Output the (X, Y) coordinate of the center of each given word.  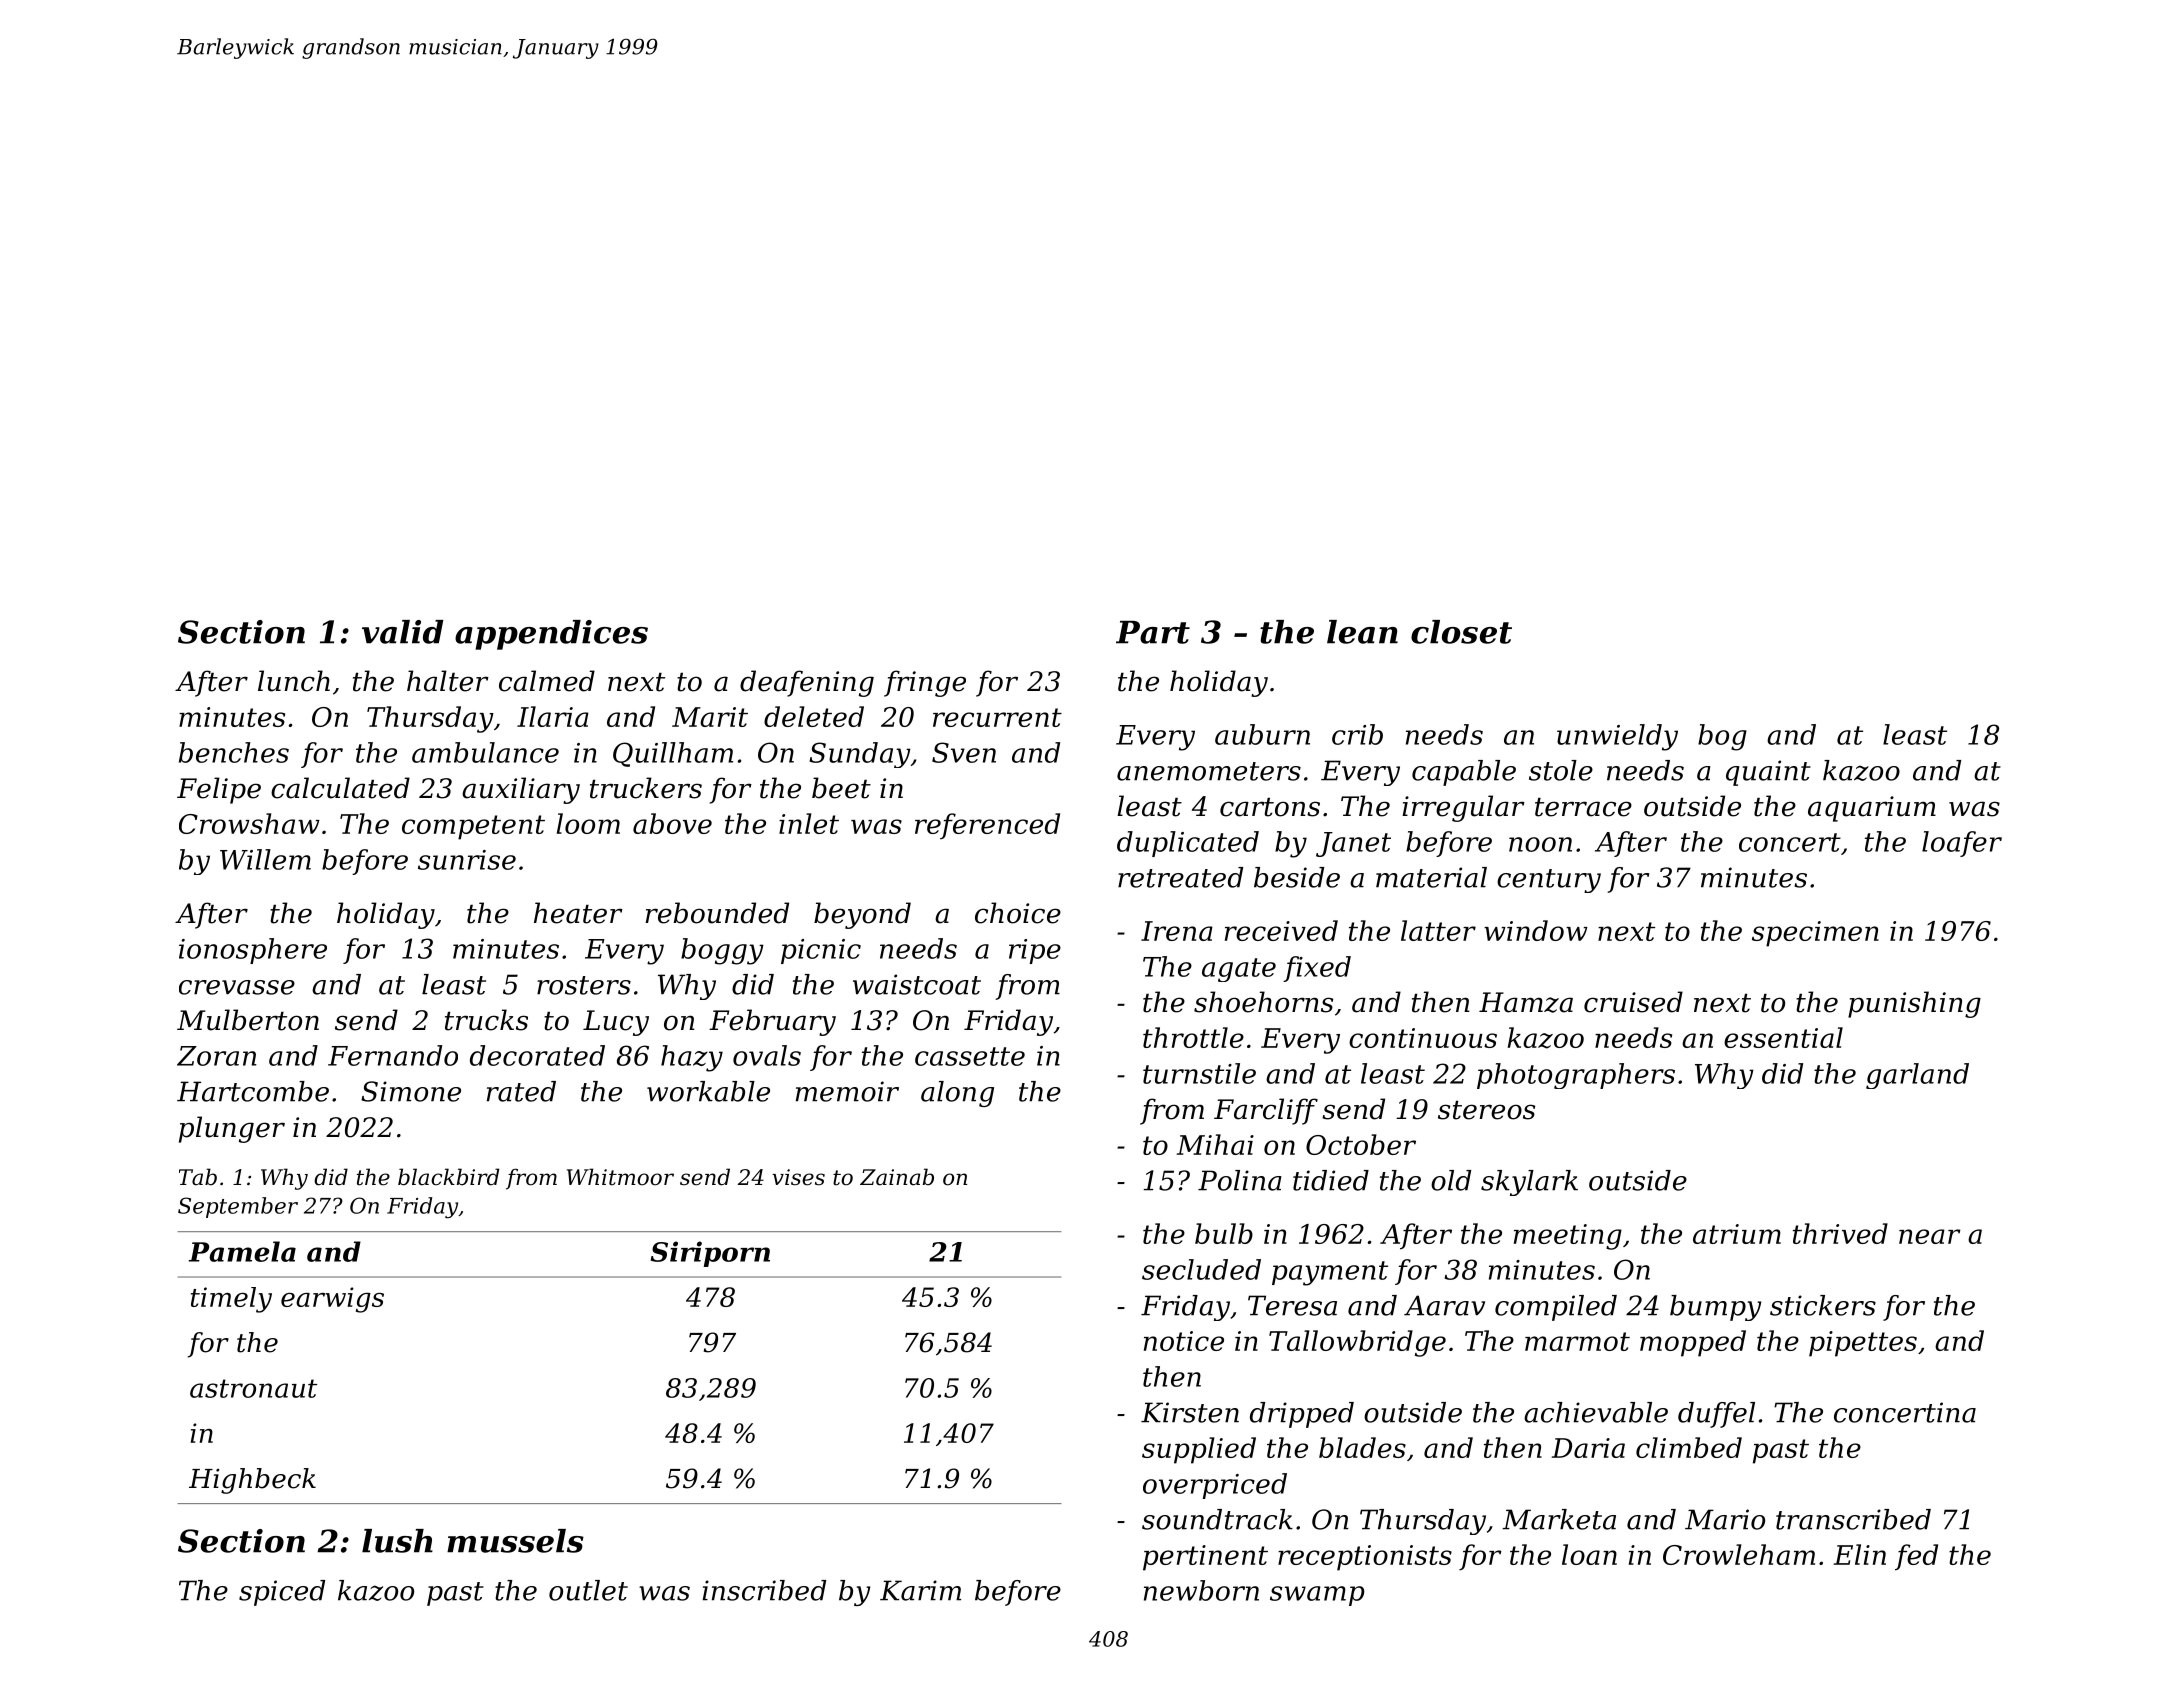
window (1536, 930)
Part (1153, 632)
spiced (282, 1593)
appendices (551, 635)
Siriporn (710, 1254)
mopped (1693, 1343)
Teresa (1292, 1305)
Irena (1177, 931)
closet (1461, 632)
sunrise (467, 860)
